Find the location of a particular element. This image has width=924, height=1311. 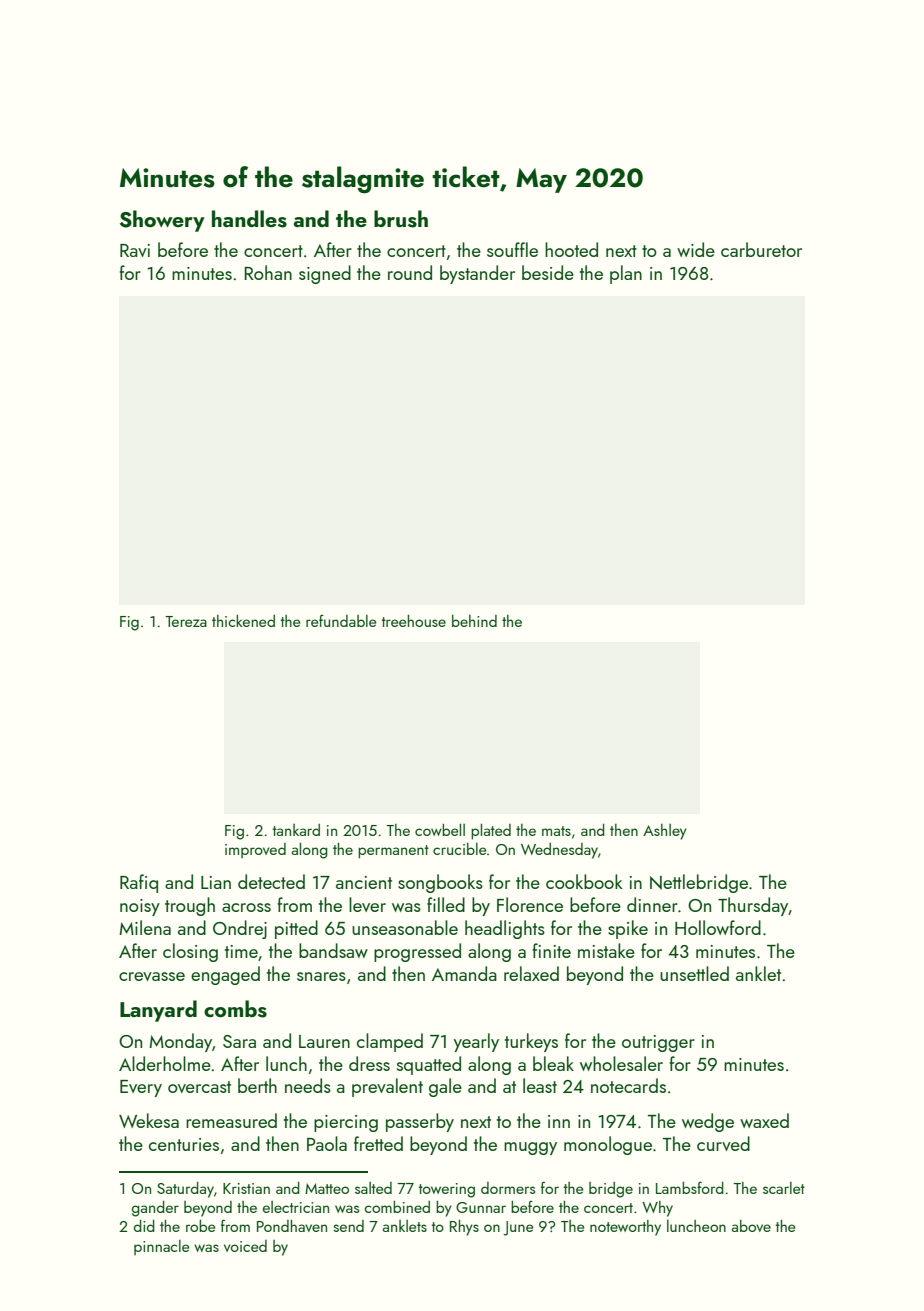

noisy is located at coordinates (140, 907).
